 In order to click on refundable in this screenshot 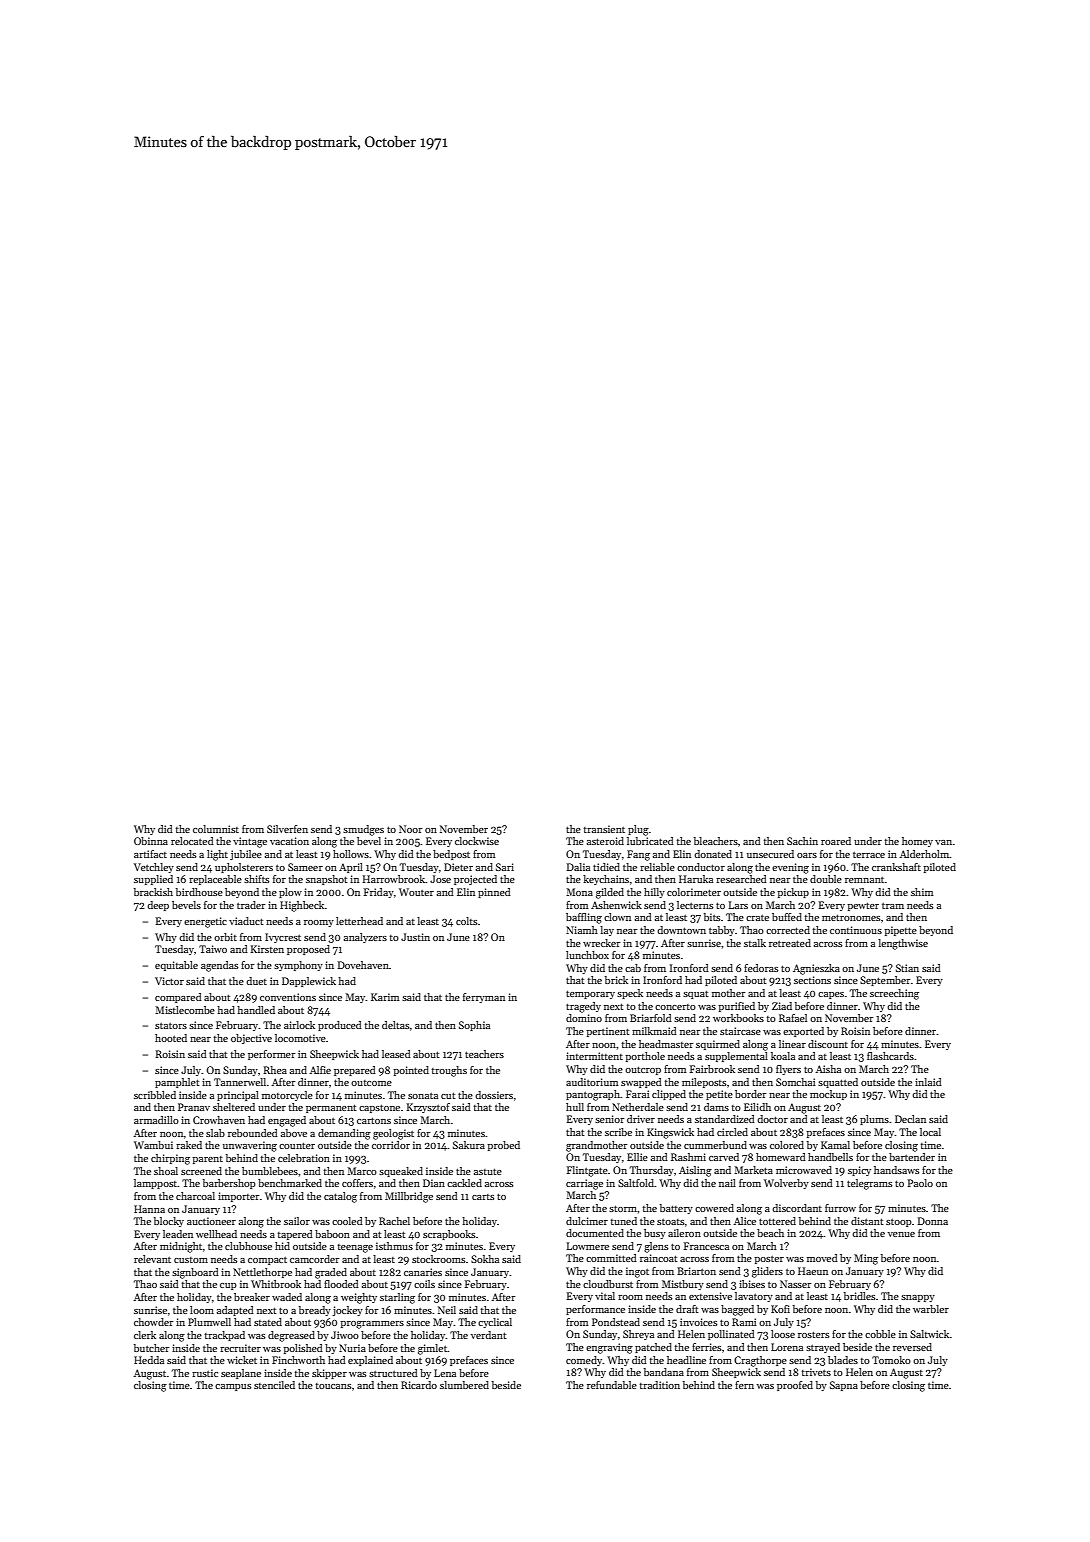, I will do `click(612, 1385)`.
